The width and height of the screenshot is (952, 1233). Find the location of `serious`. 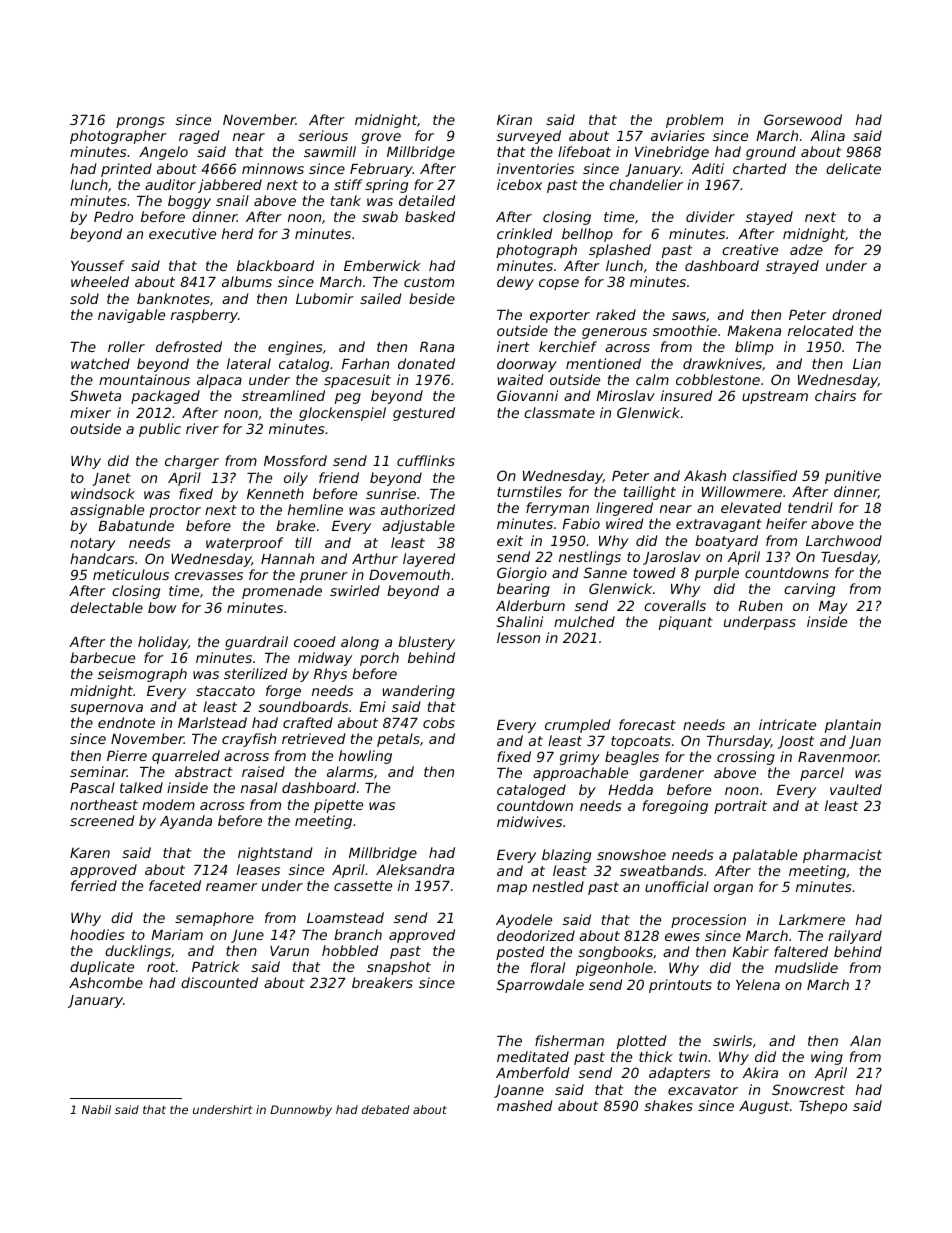

serious is located at coordinates (323, 135).
